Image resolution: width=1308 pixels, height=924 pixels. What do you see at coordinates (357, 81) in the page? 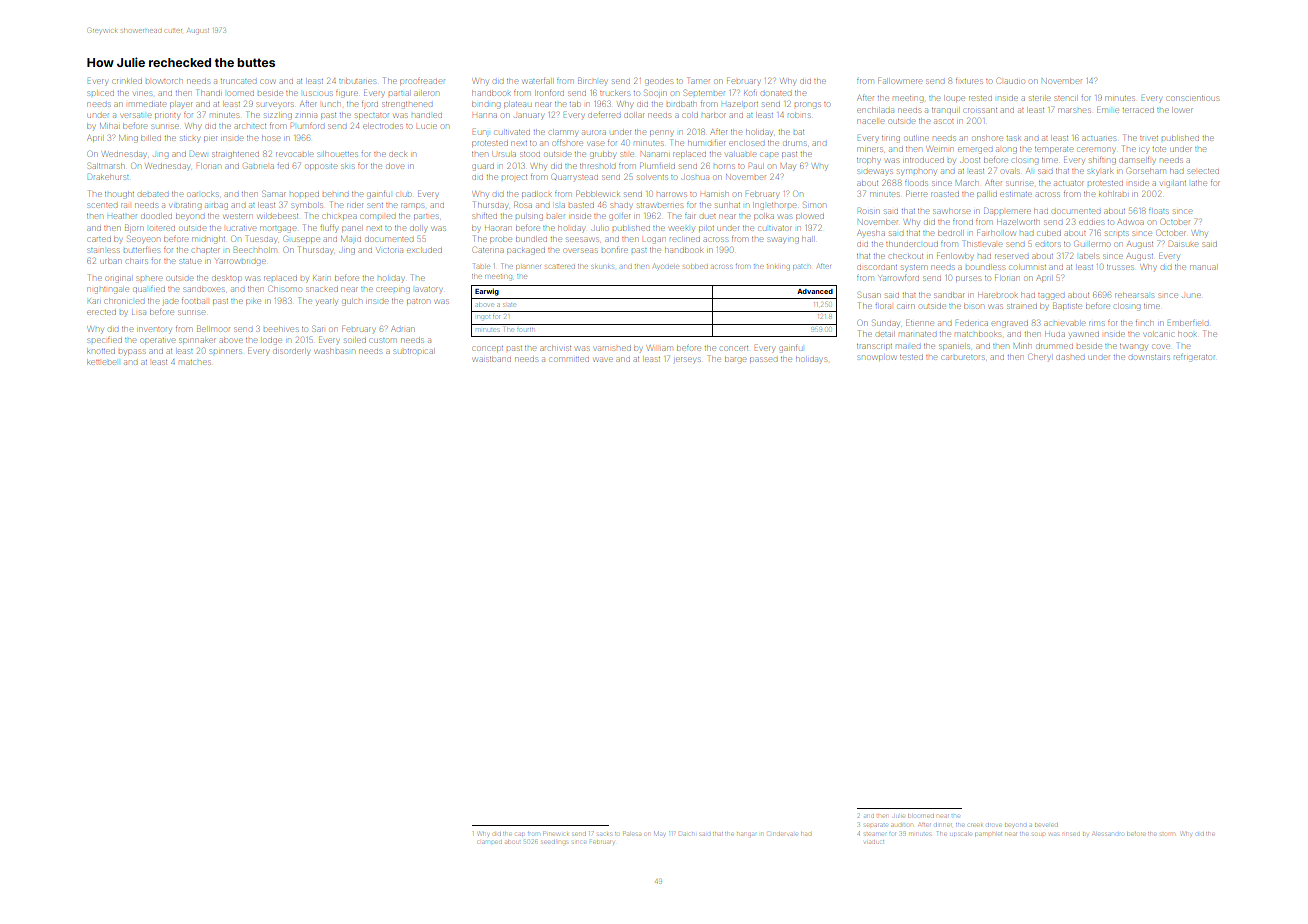
I see `tributaries` at bounding box center [357, 81].
